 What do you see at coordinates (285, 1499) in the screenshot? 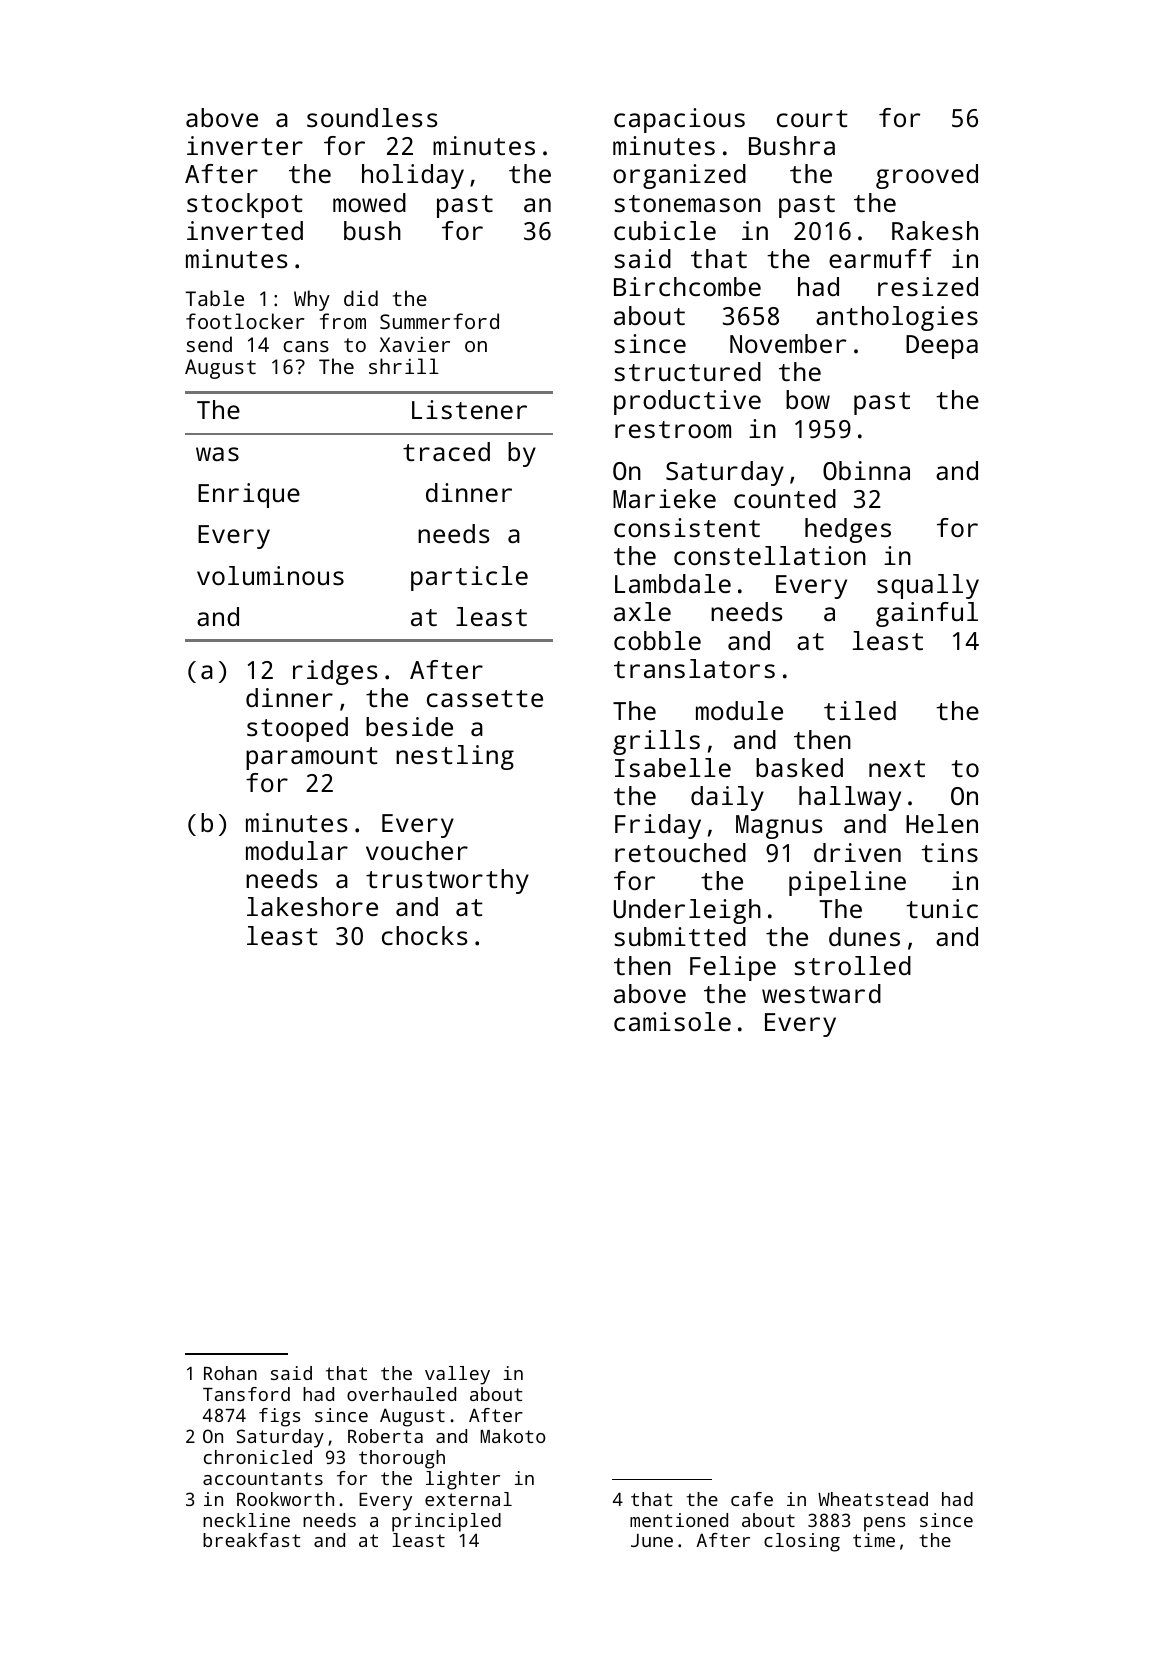
I see `Rookworth` at bounding box center [285, 1499].
